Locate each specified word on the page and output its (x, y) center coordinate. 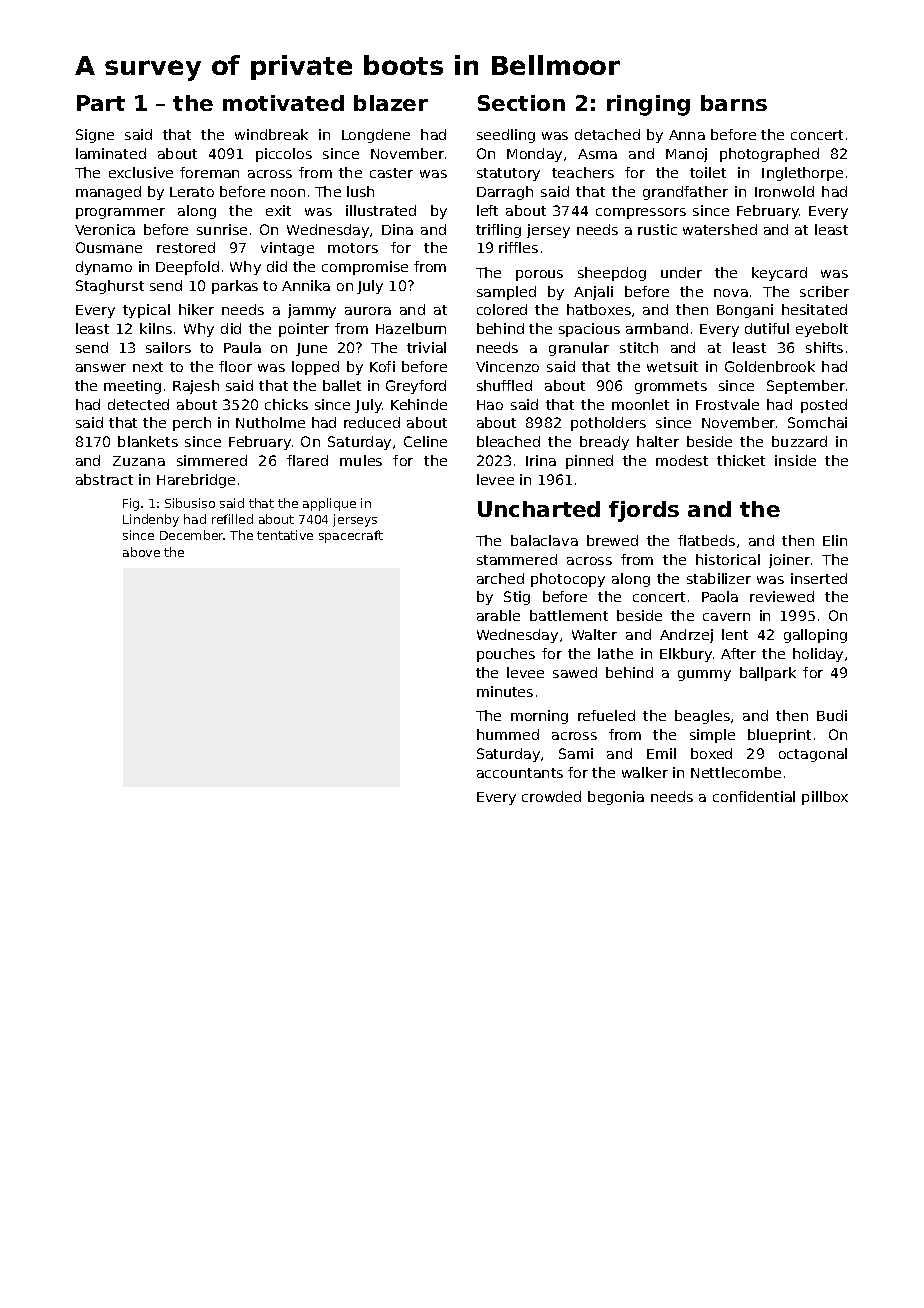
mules (361, 460)
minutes (505, 691)
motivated (283, 103)
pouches (506, 655)
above (141, 552)
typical (146, 311)
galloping (815, 636)
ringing (648, 105)
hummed (508, 734)
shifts (824, 347)
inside (795, 460)
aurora (368, 311)
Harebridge (196, 481)
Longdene (376, 136)
